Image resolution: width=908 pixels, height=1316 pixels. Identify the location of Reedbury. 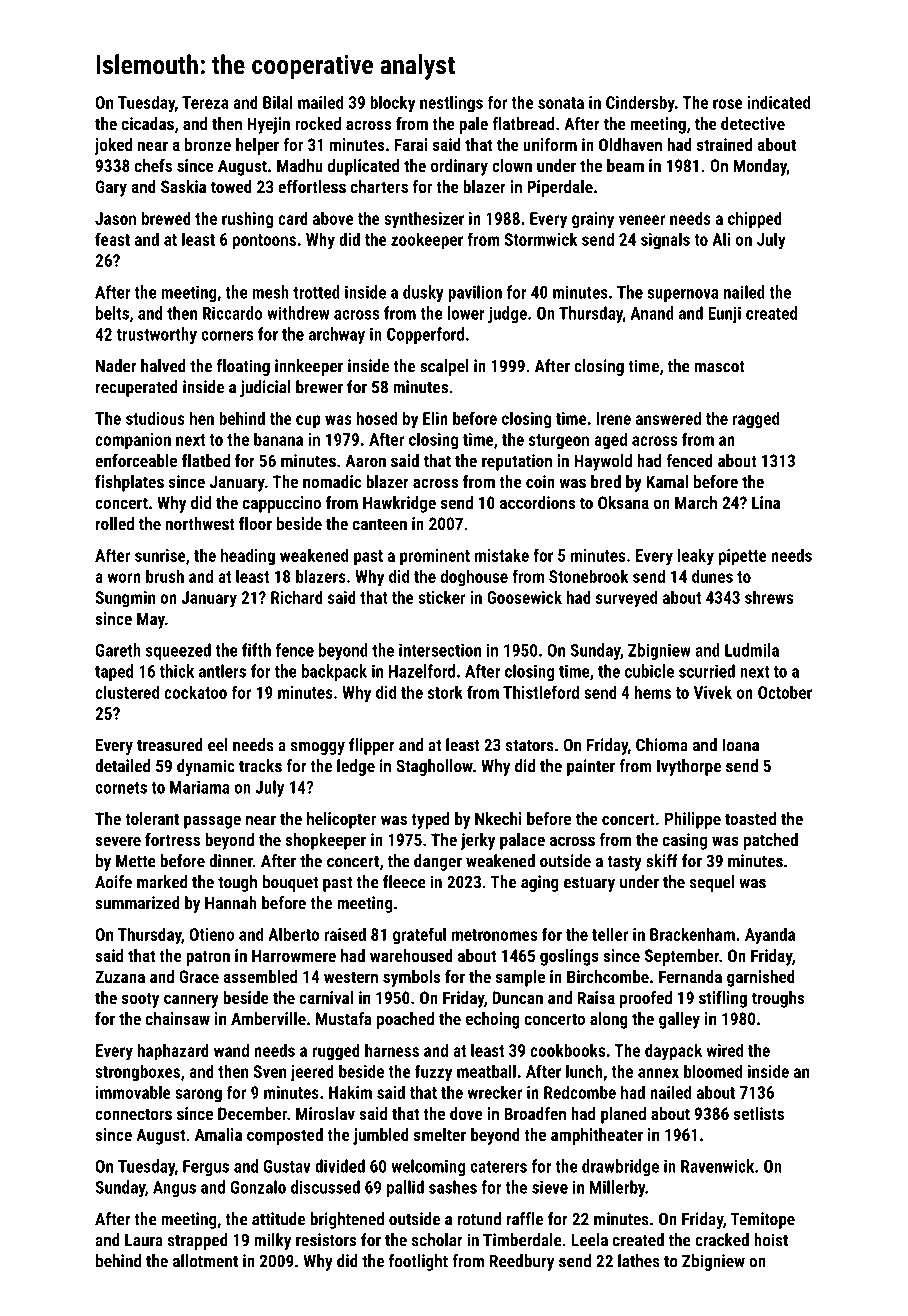
(522, 1262).
